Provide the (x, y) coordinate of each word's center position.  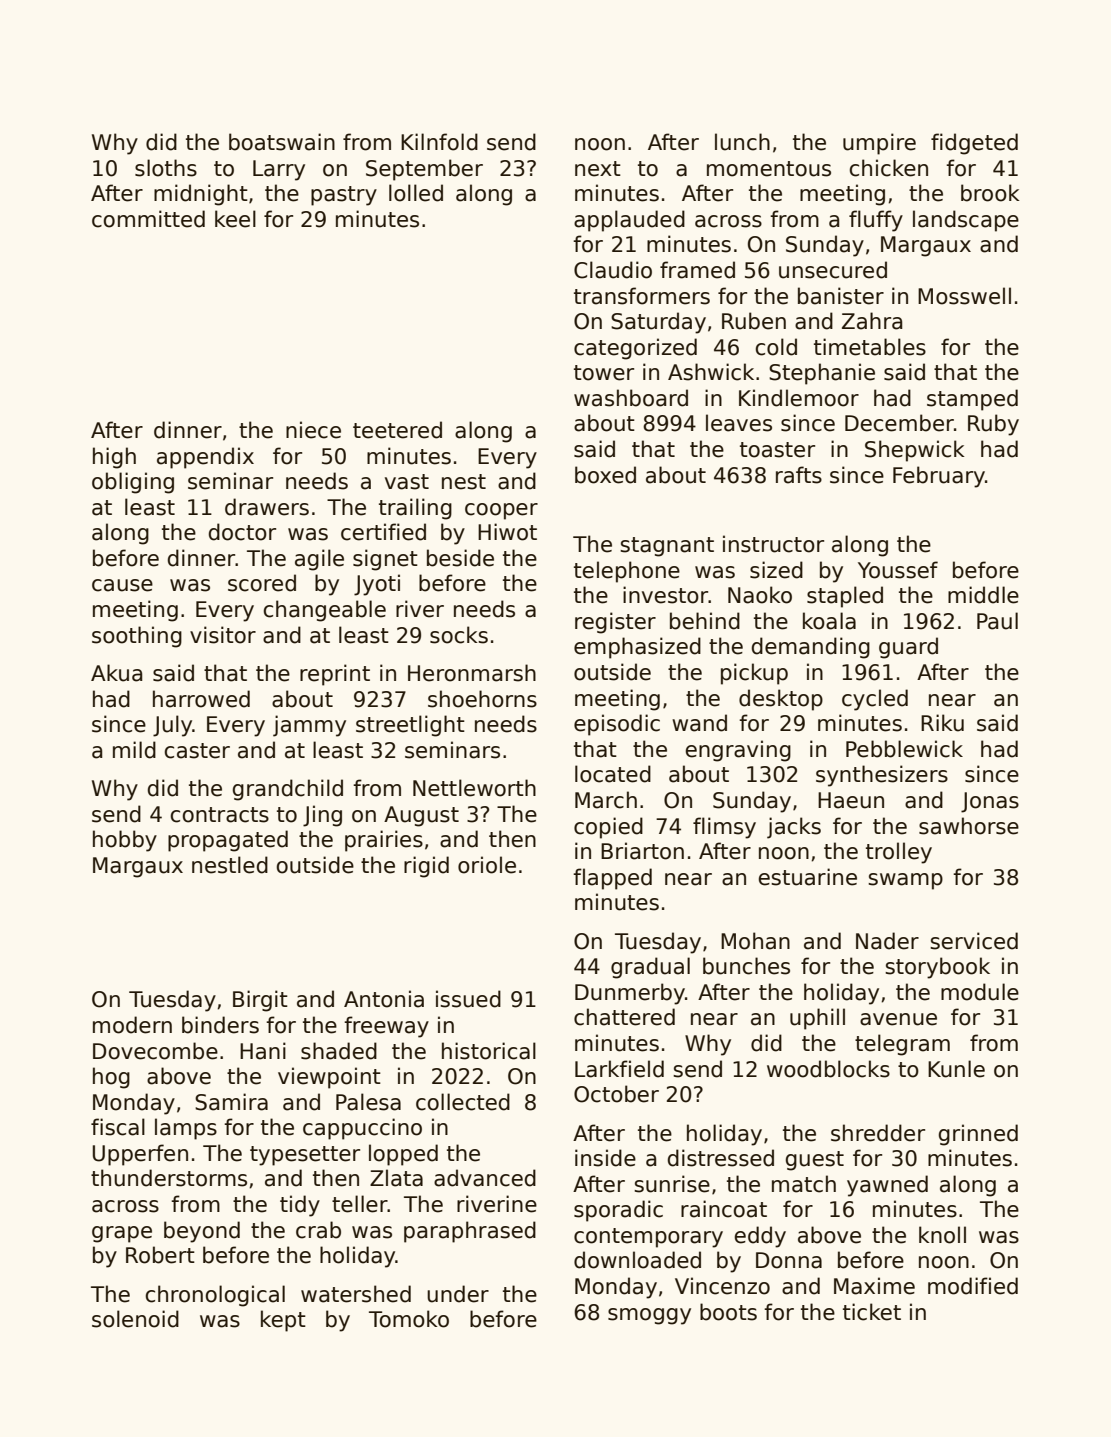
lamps (186, 1129)
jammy (309, 726)
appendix (205, 458)
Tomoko (409, 1319)
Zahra (872, 321)
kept (283, 1321)
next (598, 169)
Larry (279, 170)
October (616, 1094)
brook (990, 193)
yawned (887, 1186)
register (615, 623)
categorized (635, 349)
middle (983, 595)
